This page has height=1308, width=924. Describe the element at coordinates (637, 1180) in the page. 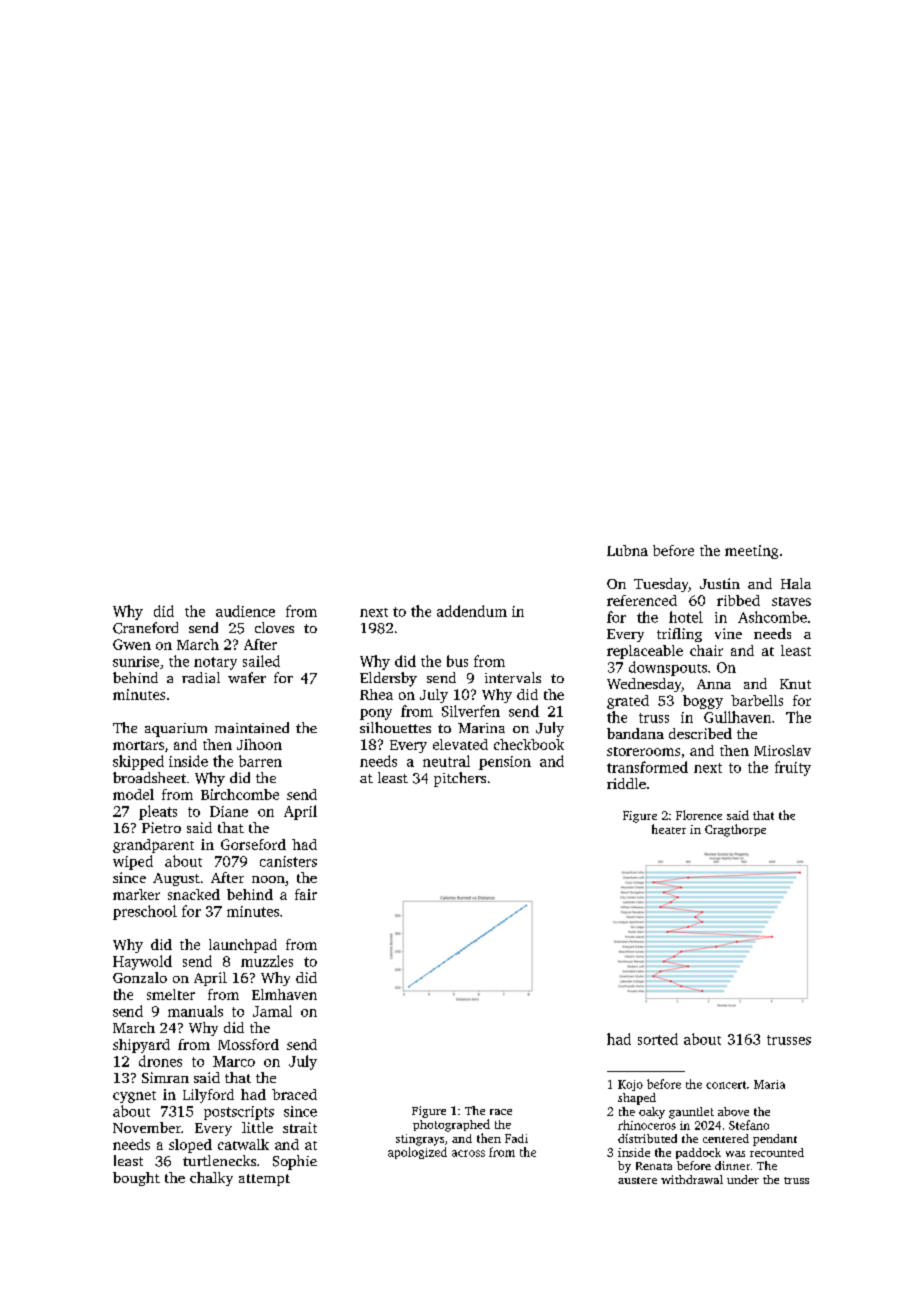

I see `austere` at that location.
